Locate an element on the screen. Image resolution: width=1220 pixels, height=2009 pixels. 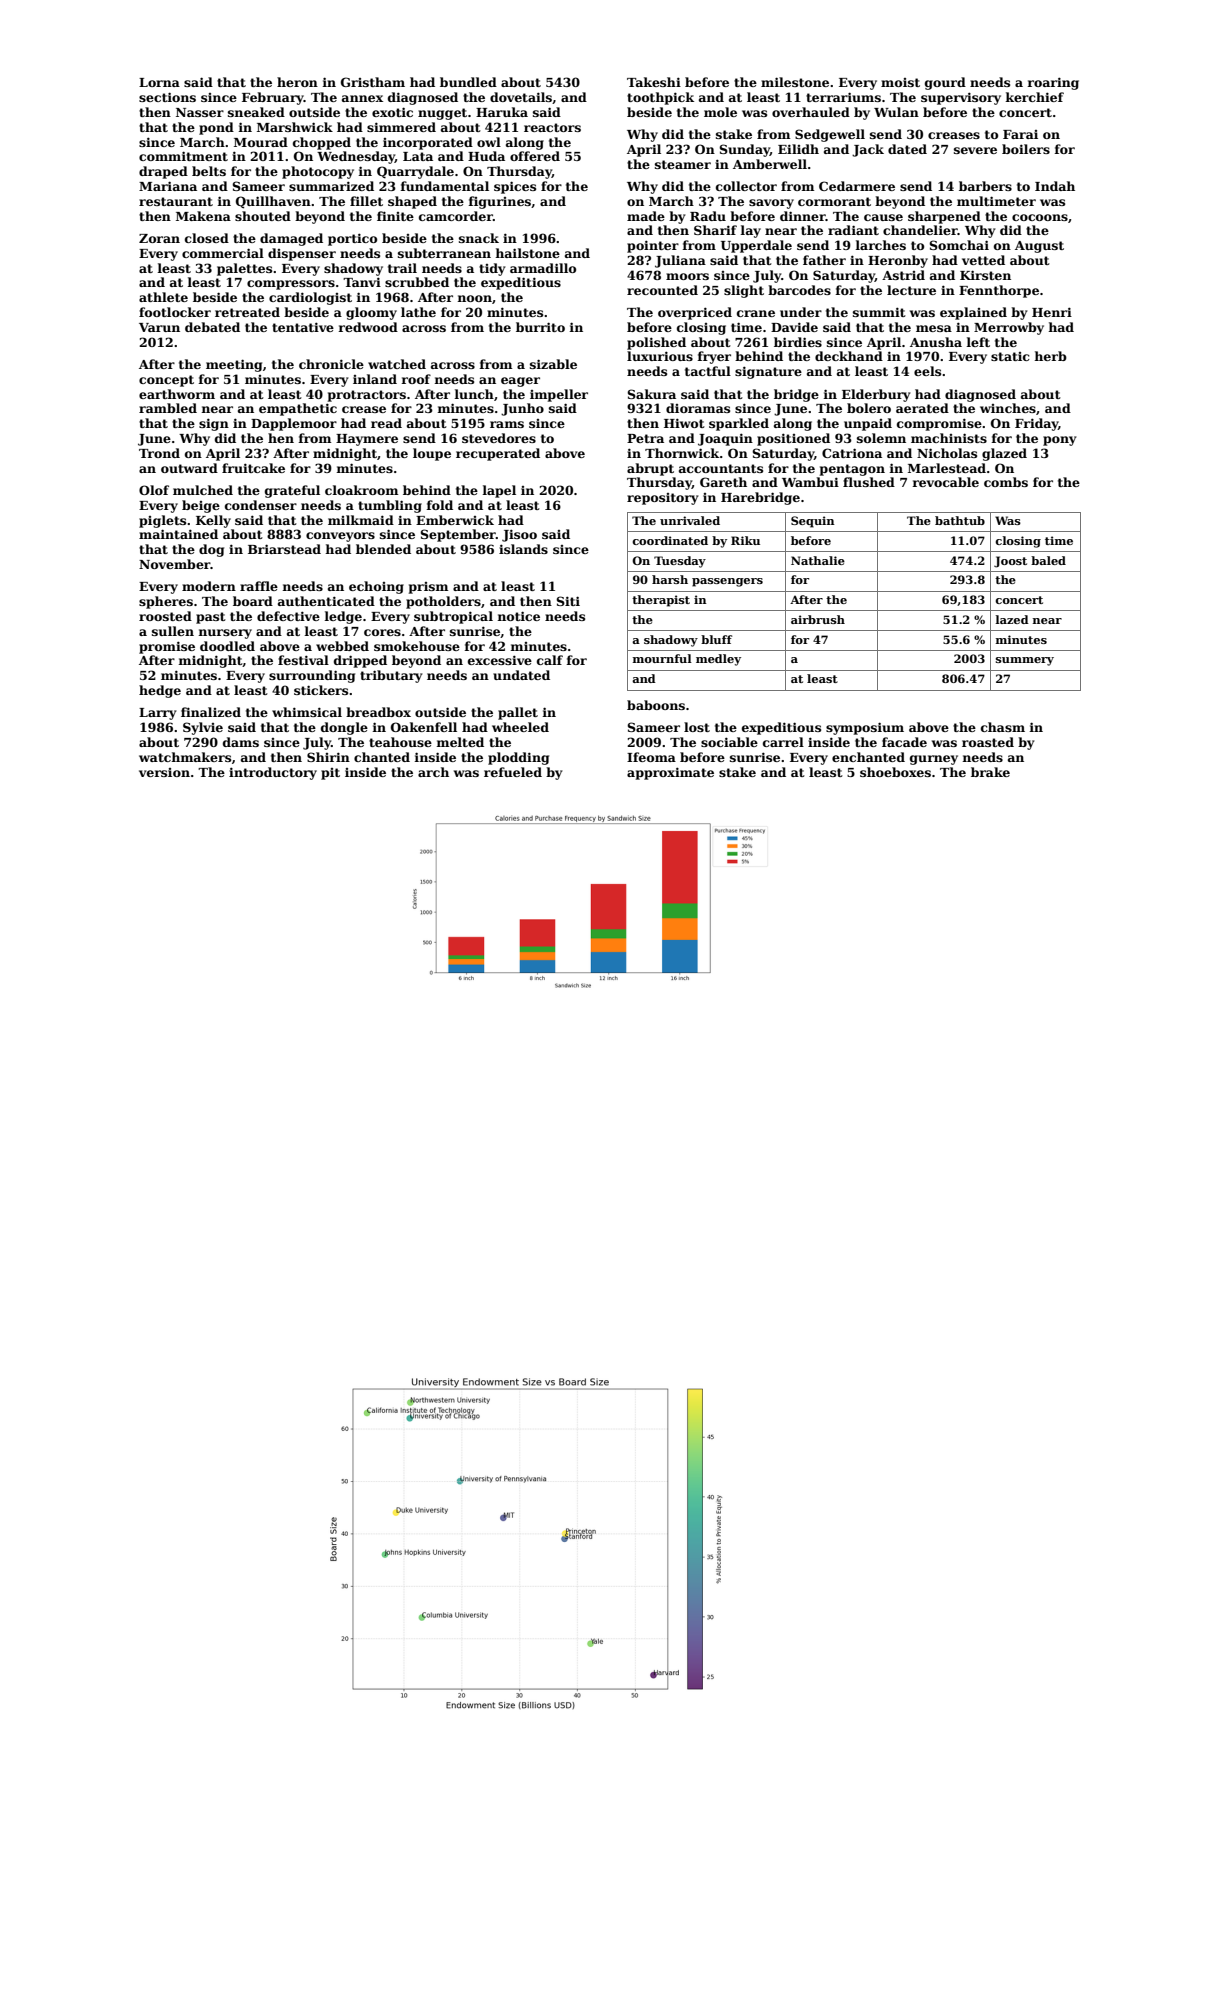
milestone is located at coordinates (795, 82).
